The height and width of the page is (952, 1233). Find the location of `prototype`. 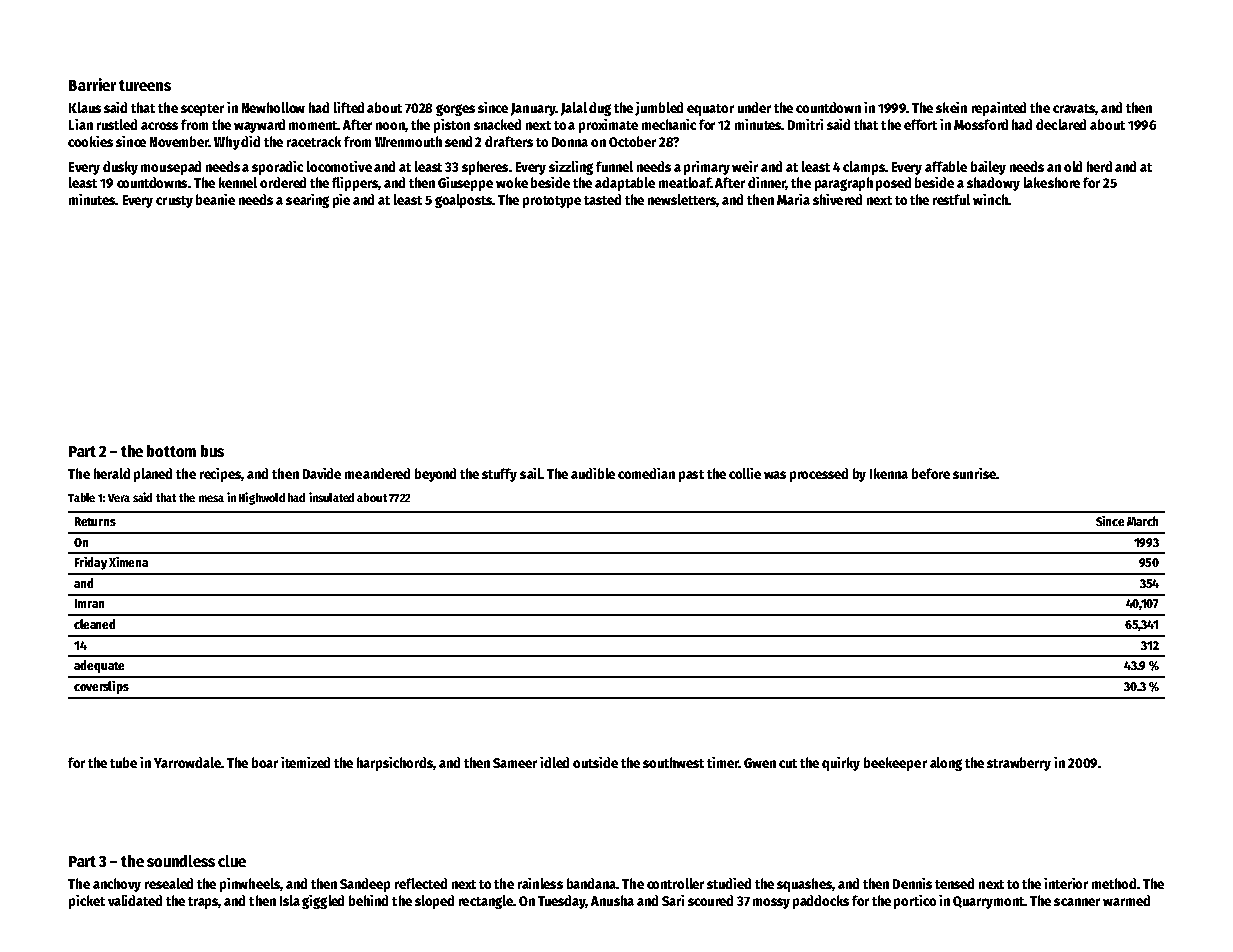

prototype is located at coordinates (552, 202).
